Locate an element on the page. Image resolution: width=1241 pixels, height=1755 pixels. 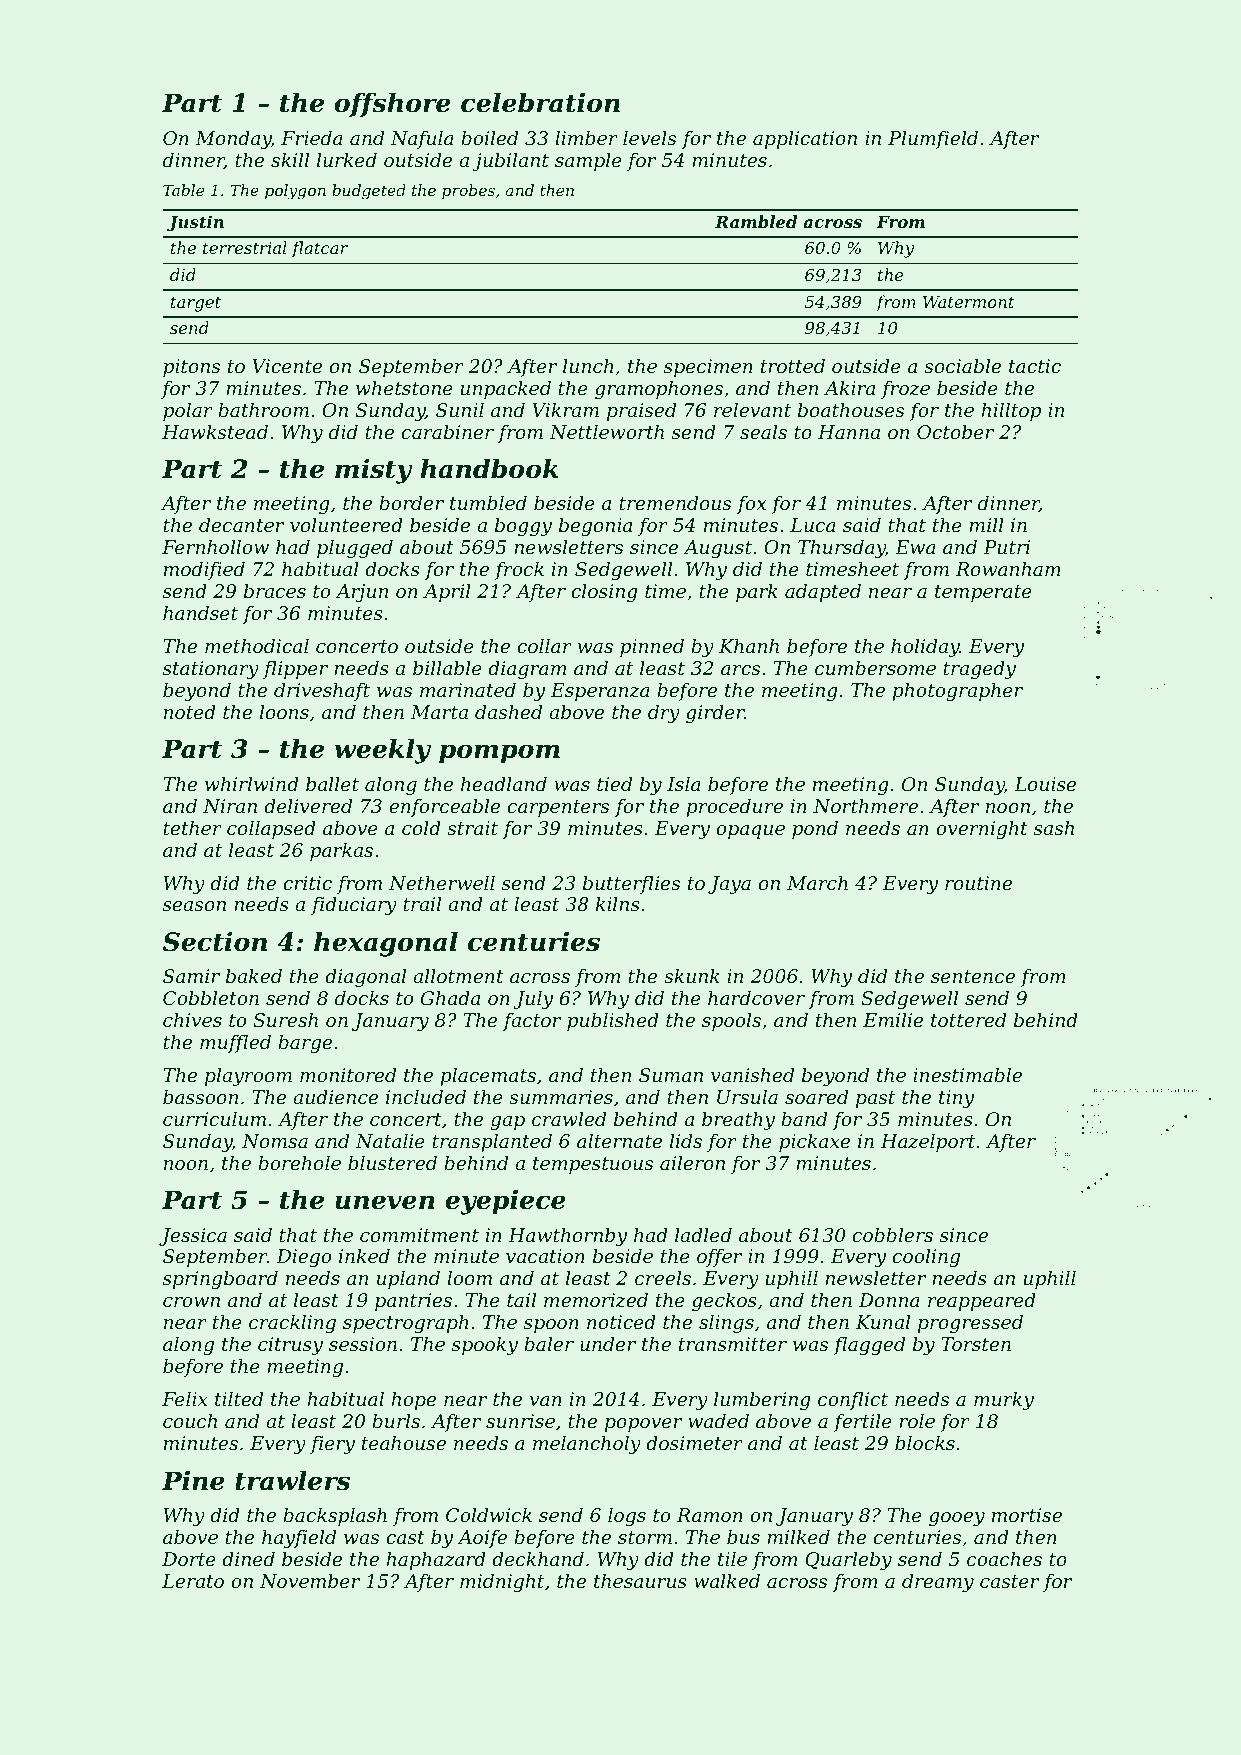
offshore is located at coordinates (392, 104).
